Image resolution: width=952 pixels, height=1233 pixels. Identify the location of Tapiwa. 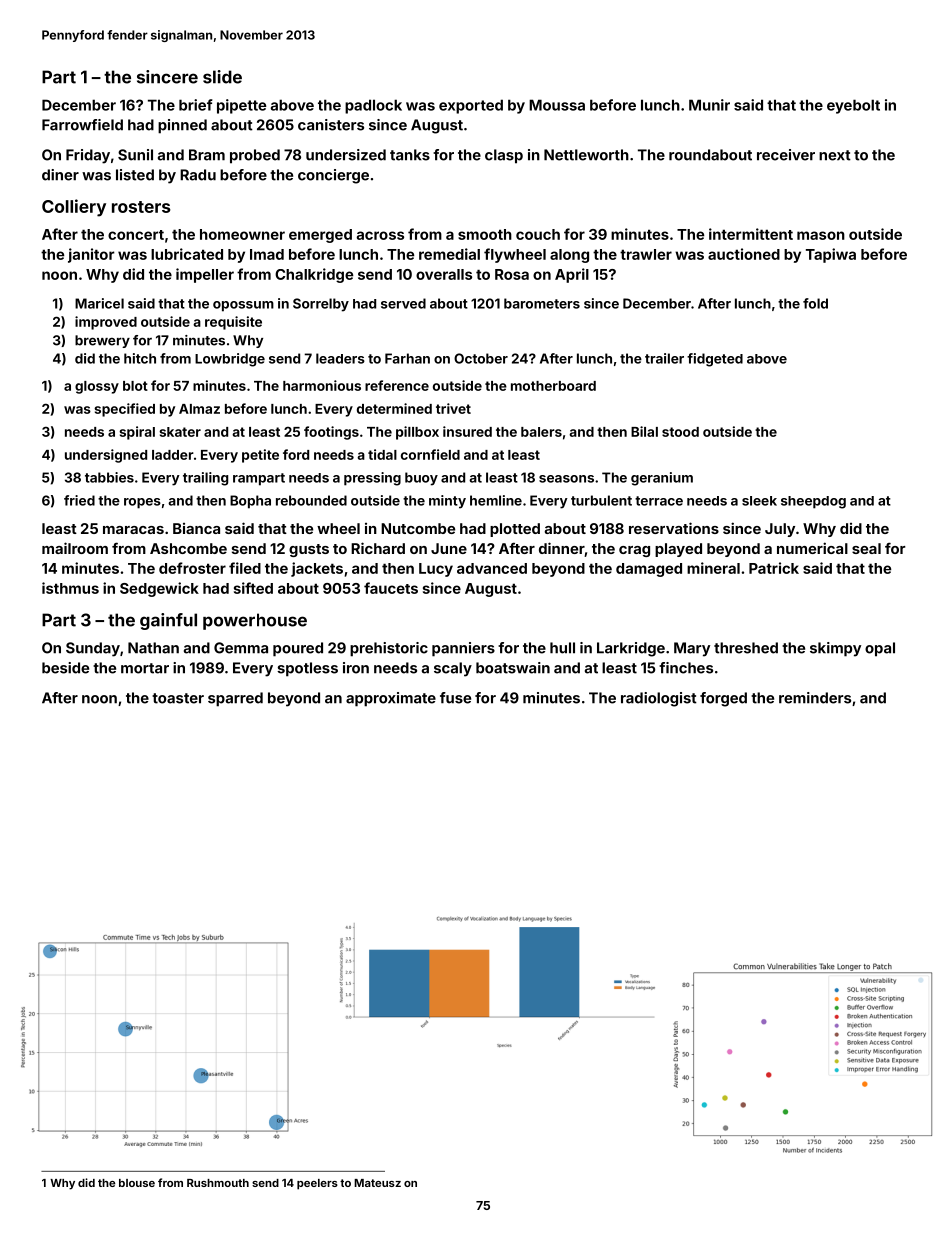
(831, 255).
